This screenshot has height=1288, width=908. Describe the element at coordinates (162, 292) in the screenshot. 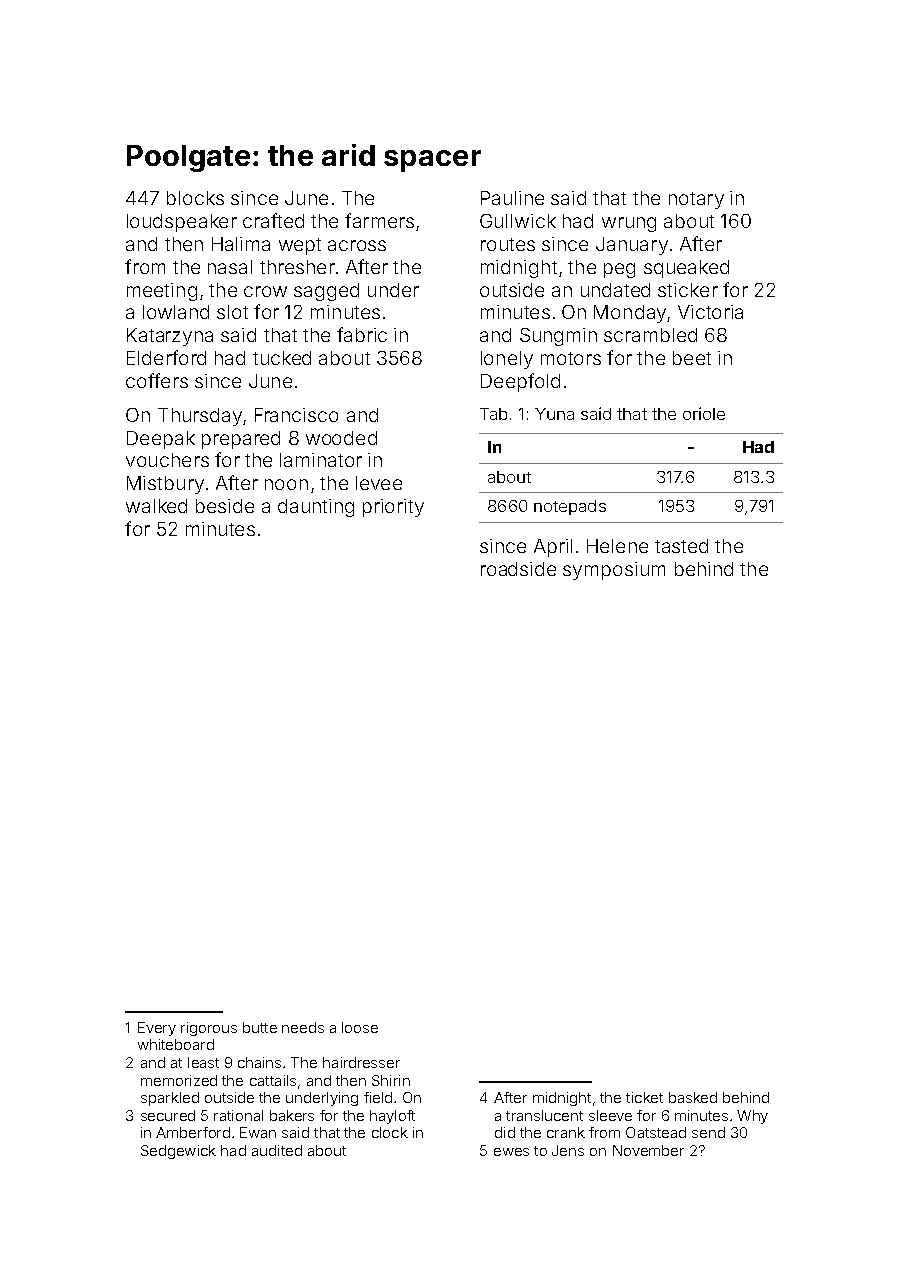

I see `meeting` at that location.
